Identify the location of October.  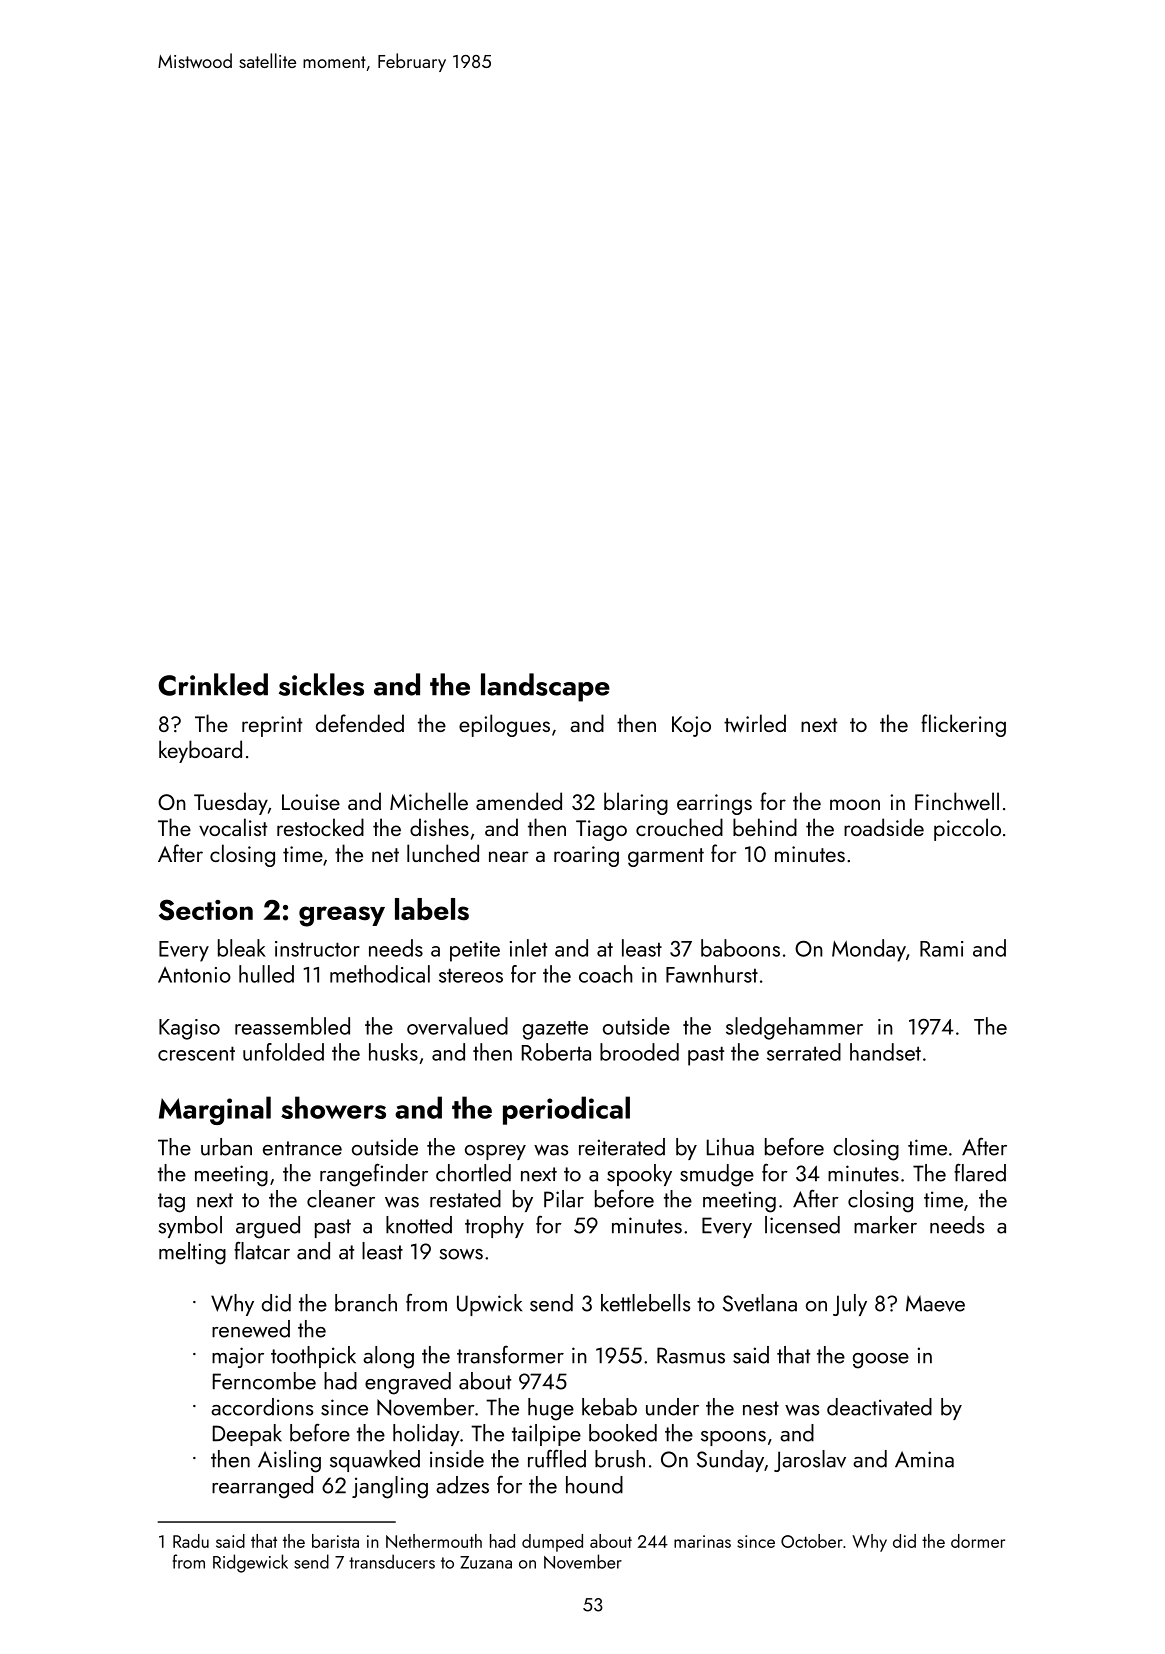
(812, 1541).
